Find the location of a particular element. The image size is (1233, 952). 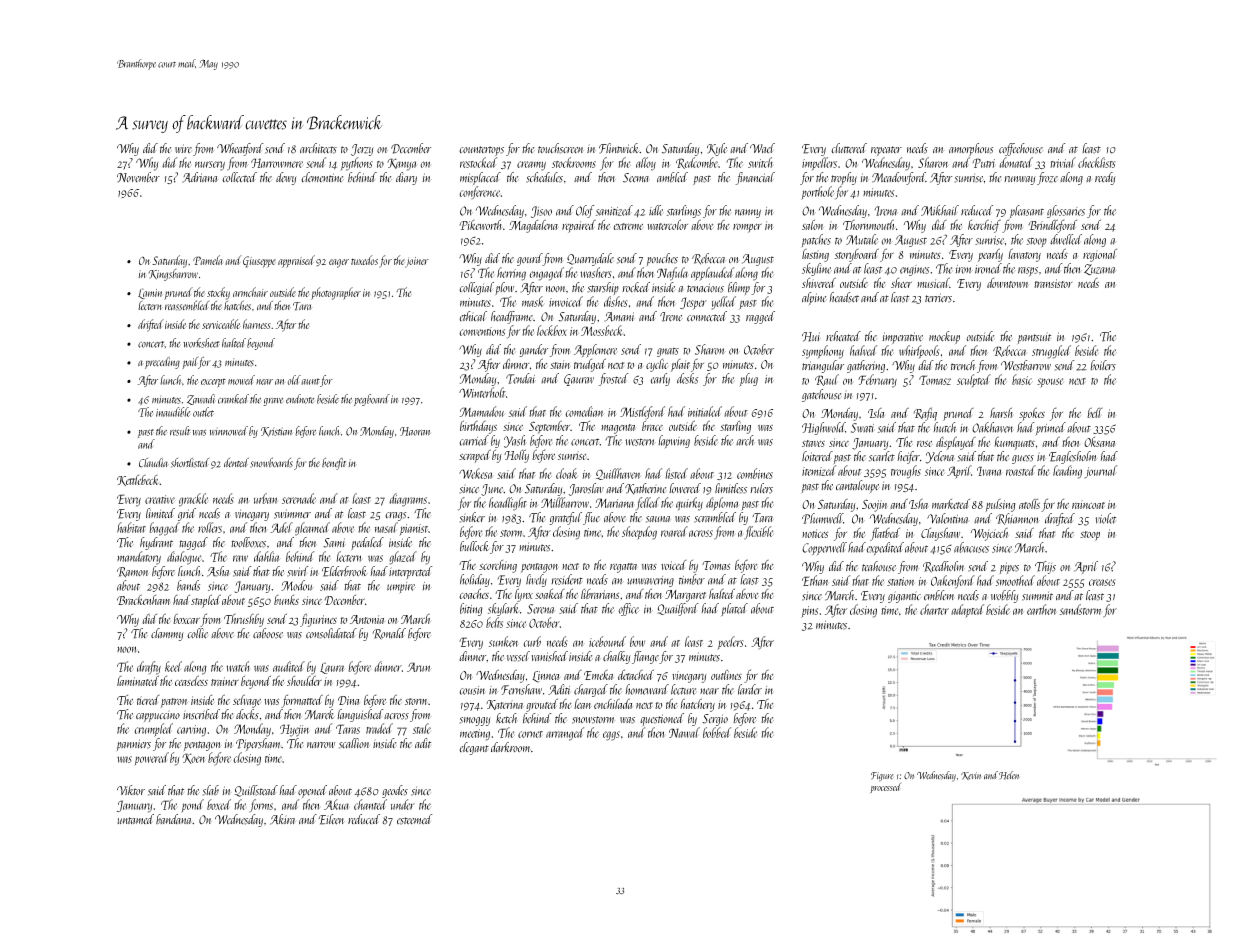

gathering is located at coordinates (866, 366).
